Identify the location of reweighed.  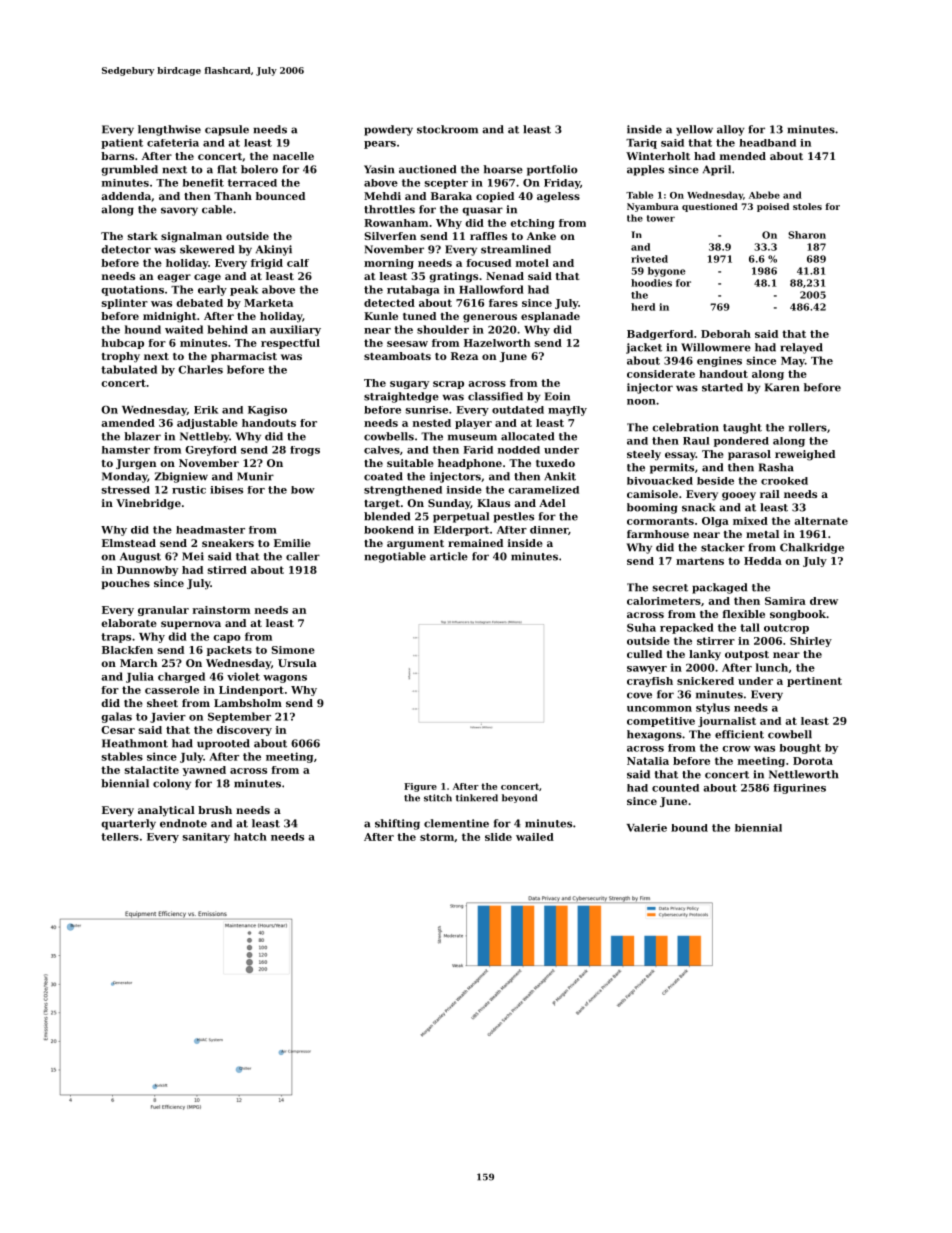
(805, 455).
